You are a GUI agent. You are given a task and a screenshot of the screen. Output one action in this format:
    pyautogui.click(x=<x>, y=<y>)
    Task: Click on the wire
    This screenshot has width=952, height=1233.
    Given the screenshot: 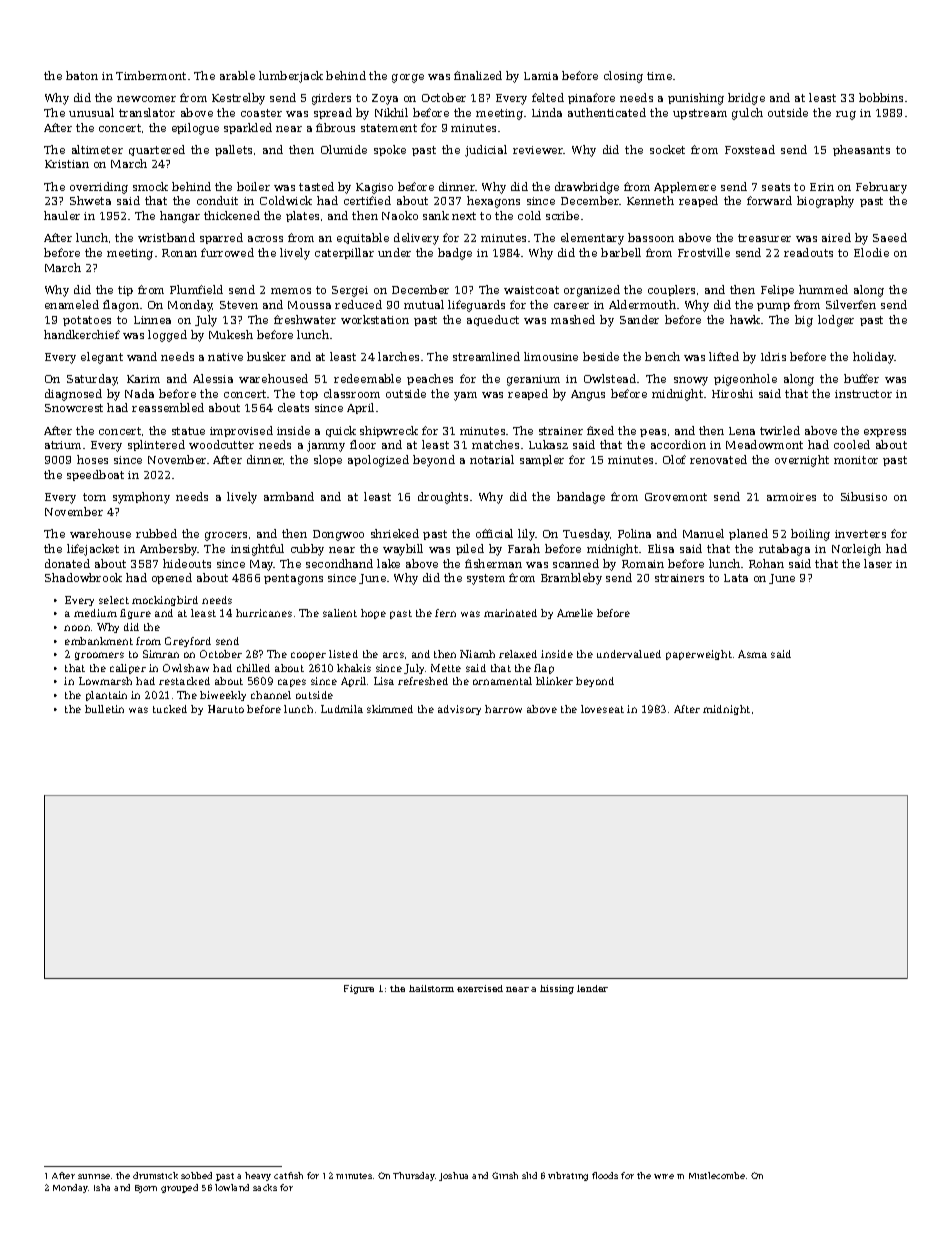 What is the action you would take?
    pyautogui.click(x=664, y=1176)
